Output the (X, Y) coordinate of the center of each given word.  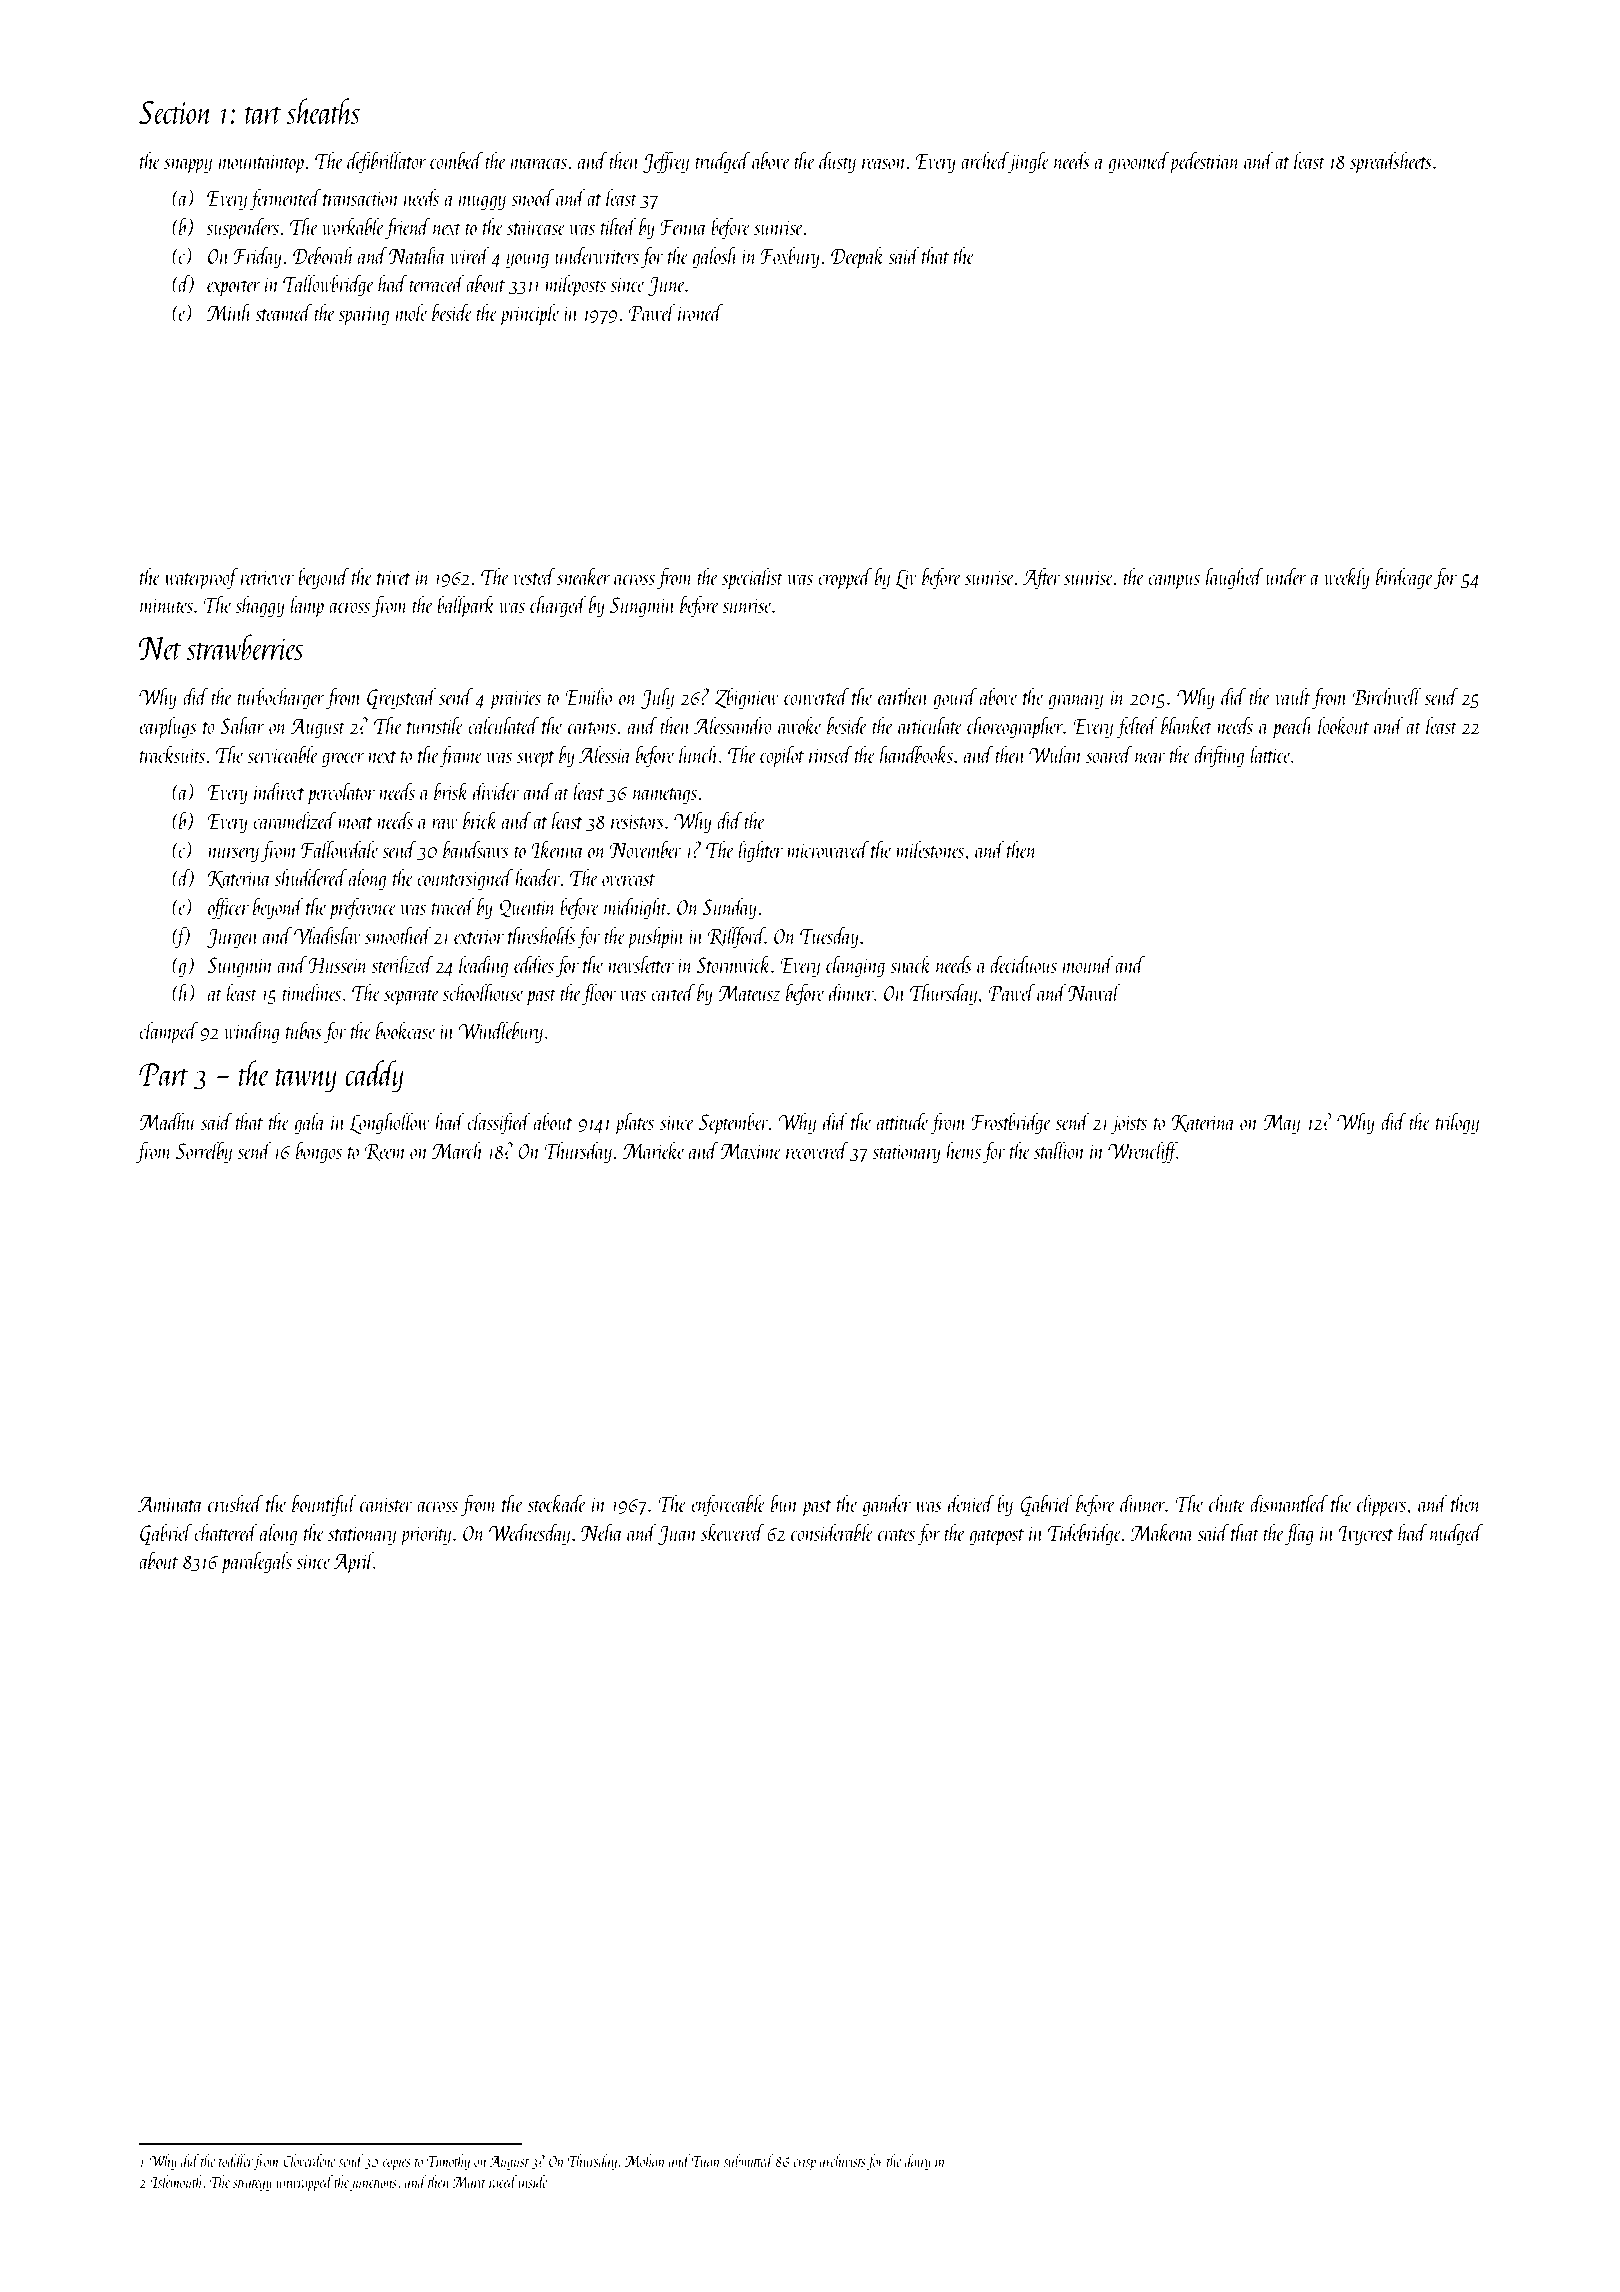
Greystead (402, 698)
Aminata (170, 1504)
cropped (845, 578)
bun (784, 1503)
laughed (1234, 578)
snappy (188, 166)
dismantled (1289, 1503)
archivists (843, 2160)
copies (397, 2163)
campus (1174, 582)
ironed (700, 312)
